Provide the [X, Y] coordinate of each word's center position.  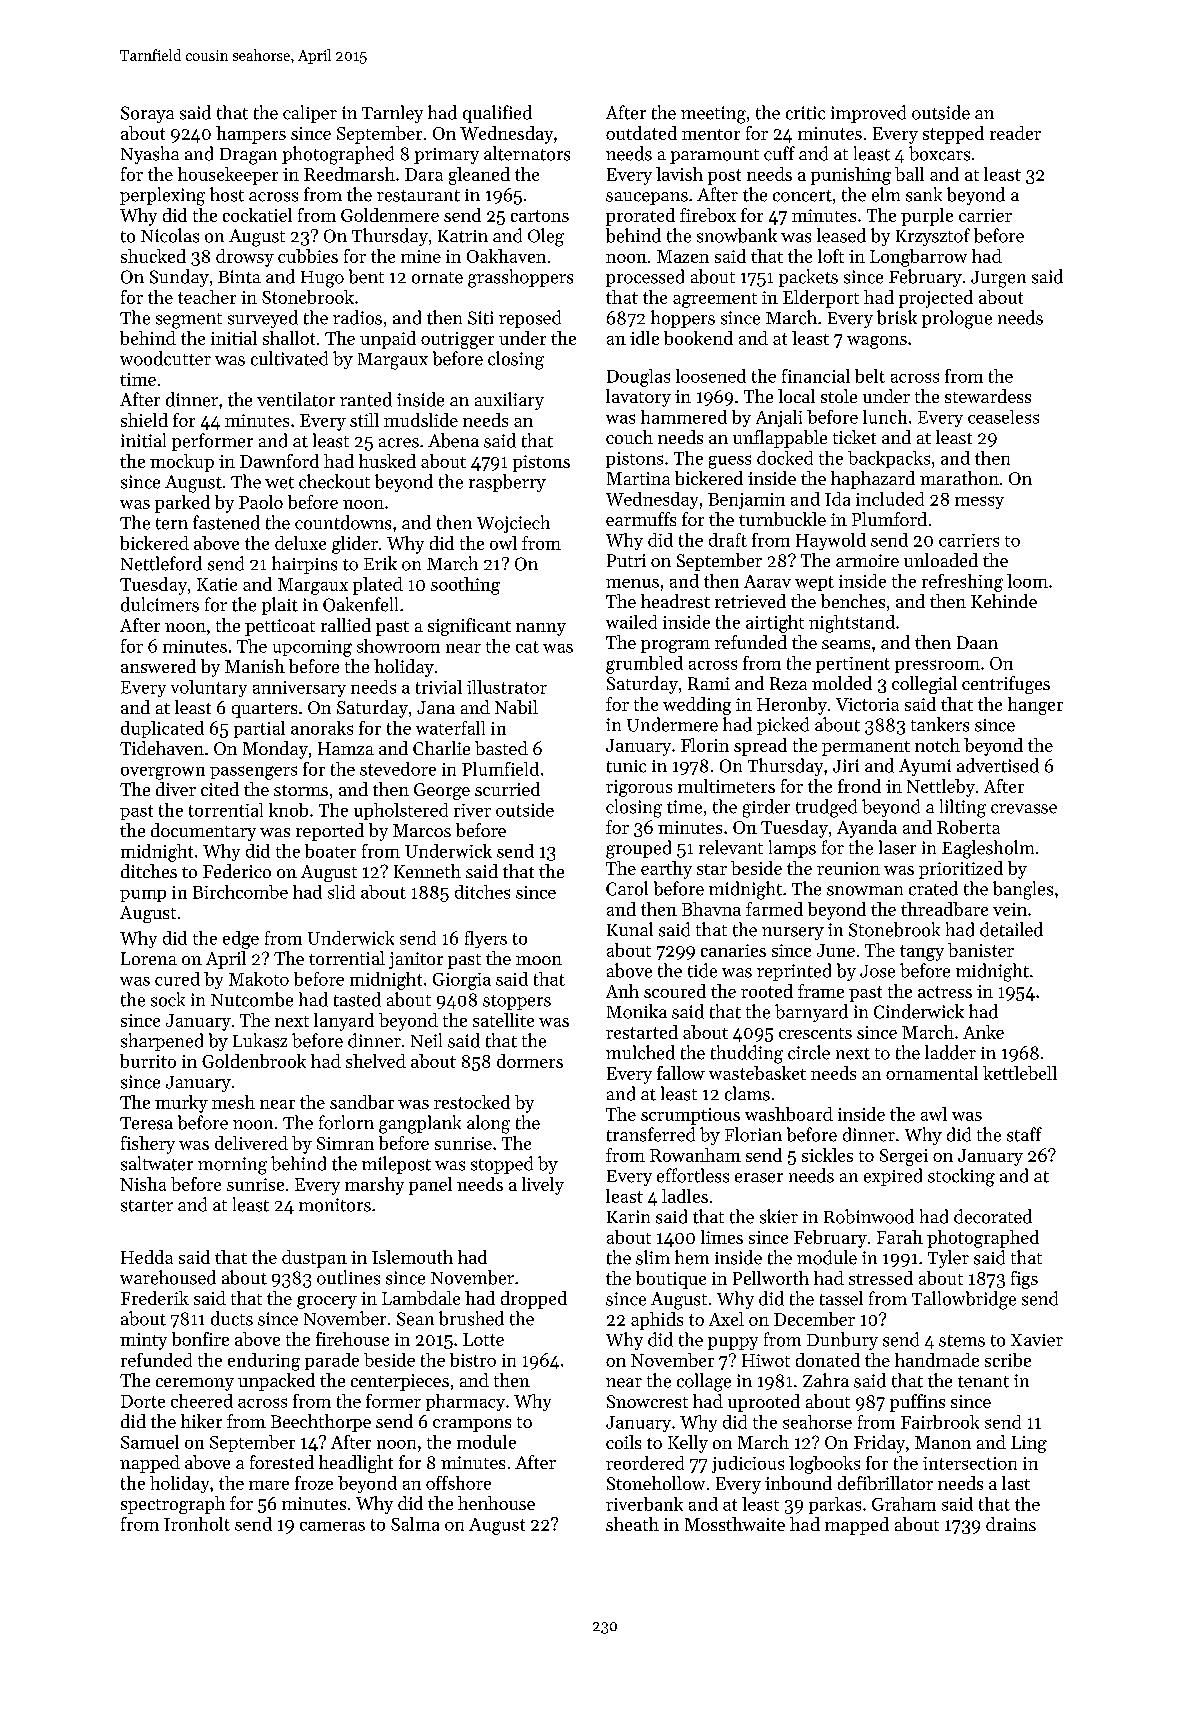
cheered [202, 1401]
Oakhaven [506, 256]
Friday [879, 1444]
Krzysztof [933, 237]
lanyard [344, 1022]
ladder [950, 1052]
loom [1027, 581]
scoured [675, 991]
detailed [1011, 929]
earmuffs [641, 519]
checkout [334, 481]
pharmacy [465, 1402]
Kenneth [427, 871]
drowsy [245, 258]
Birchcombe [240, 892]
